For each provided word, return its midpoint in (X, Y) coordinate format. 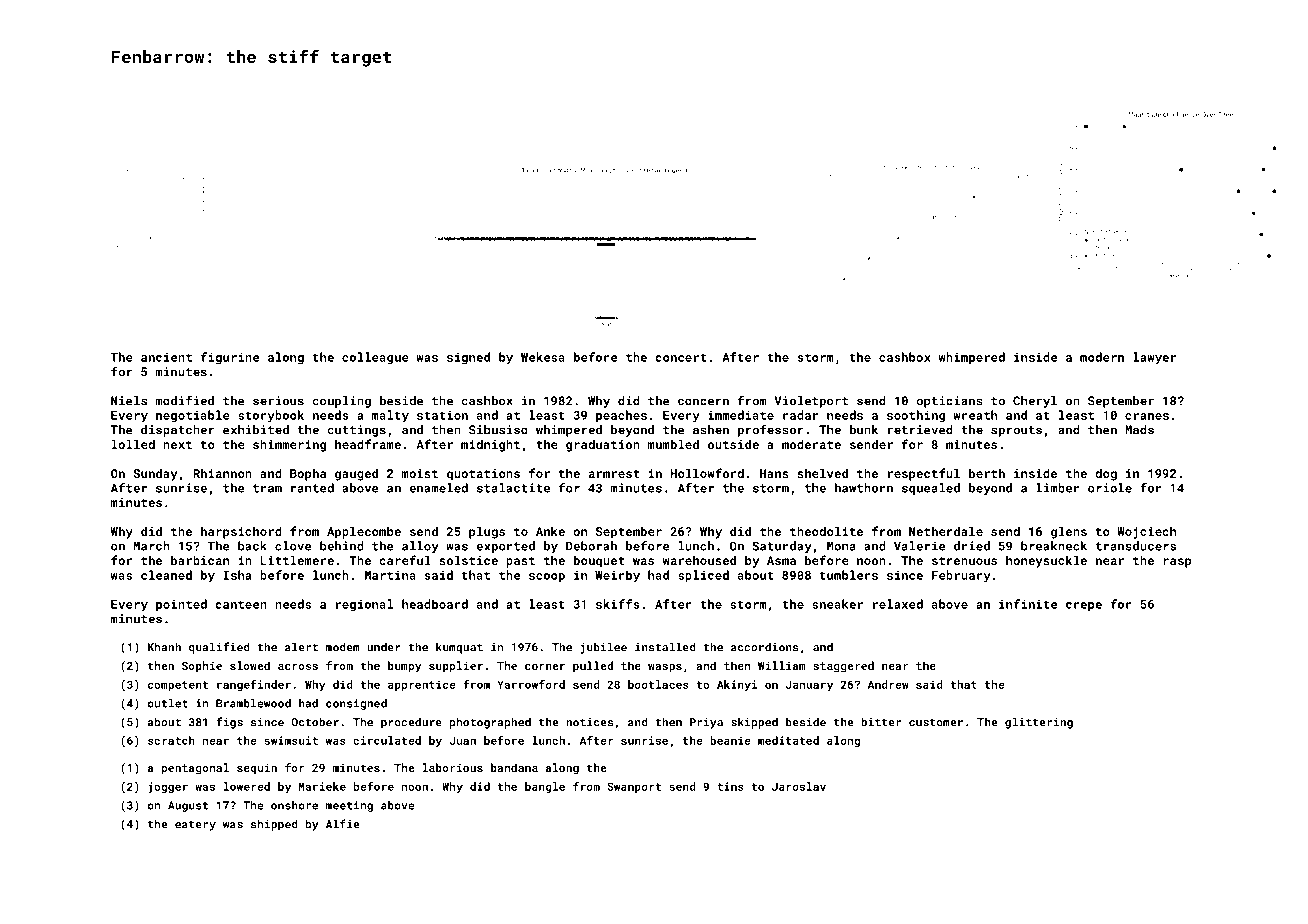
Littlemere (297, 560)
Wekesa (543, 357)
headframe (368, 444)
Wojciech (1146, 532)
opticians (949, 402)
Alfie (342, 824)
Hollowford (707, 473)
